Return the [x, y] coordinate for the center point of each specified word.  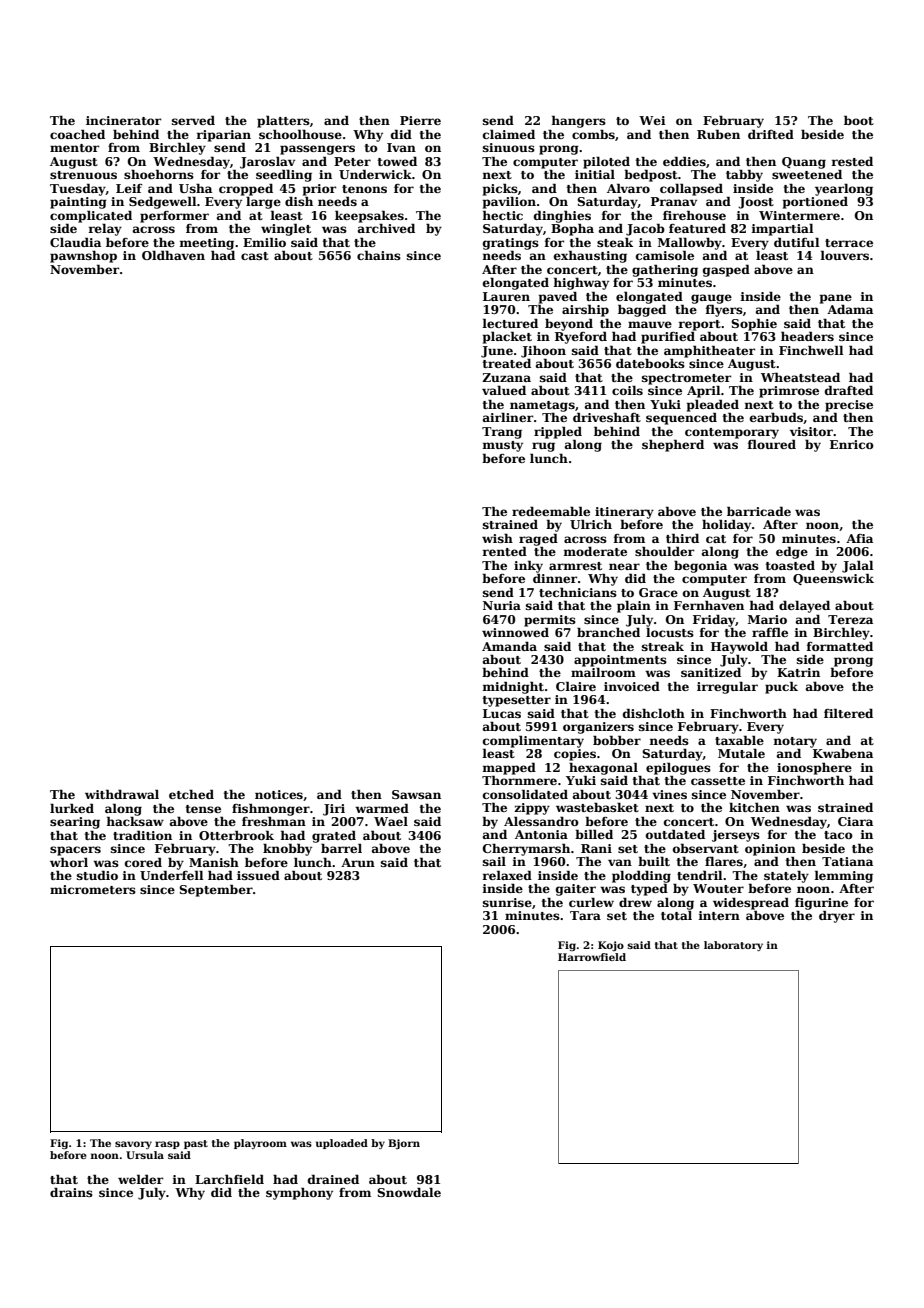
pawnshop [83, 257]
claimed [509, 134]
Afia [859, 538]
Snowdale [409, 1192]
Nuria [502, 605]
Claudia [75, 242]
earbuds [776, 417]
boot [859, 120]
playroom [260, 1144]
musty [502, 446]
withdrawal [122, 794]
